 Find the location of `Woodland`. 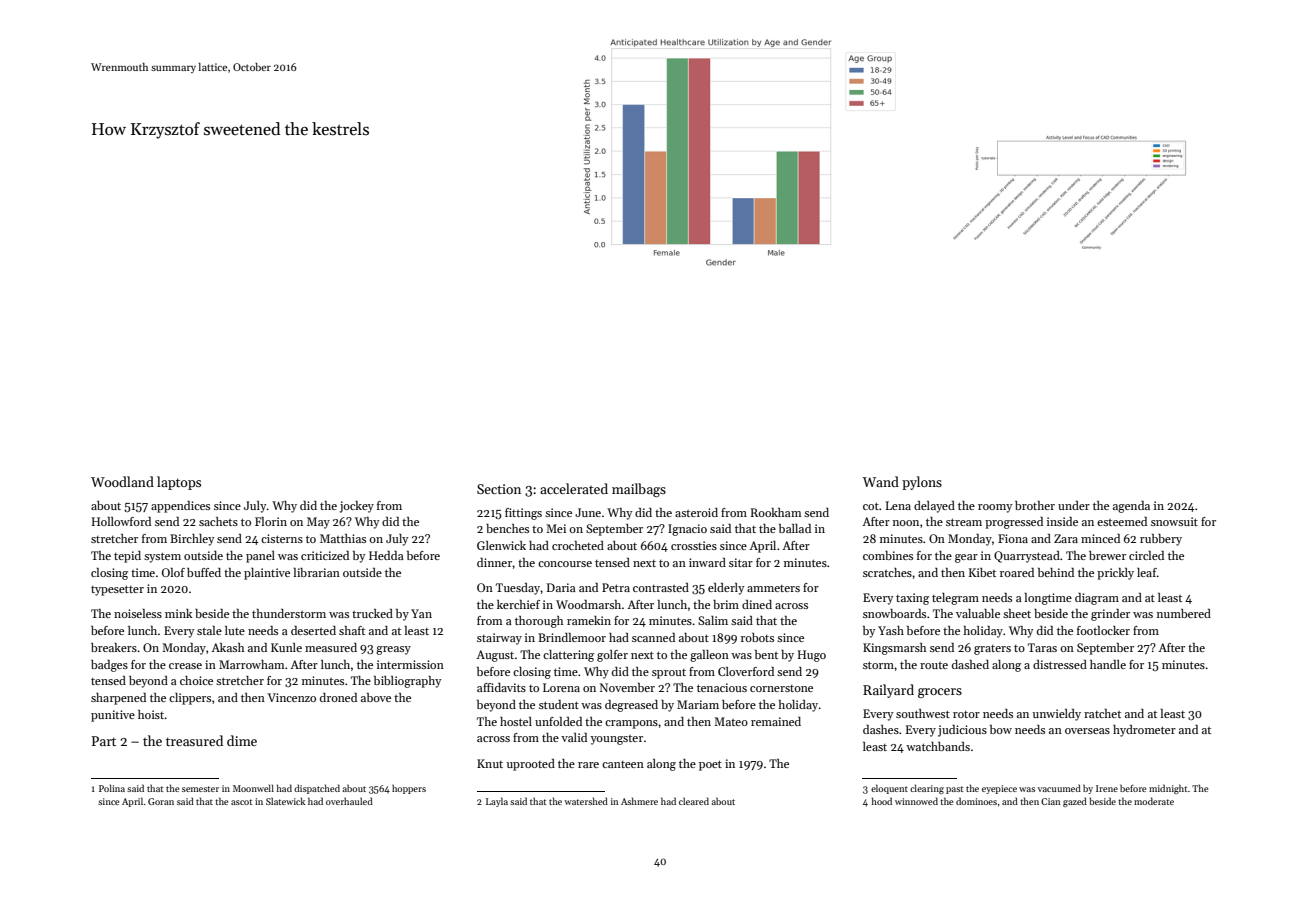

Woodland is located at coordinates (122, 481).
